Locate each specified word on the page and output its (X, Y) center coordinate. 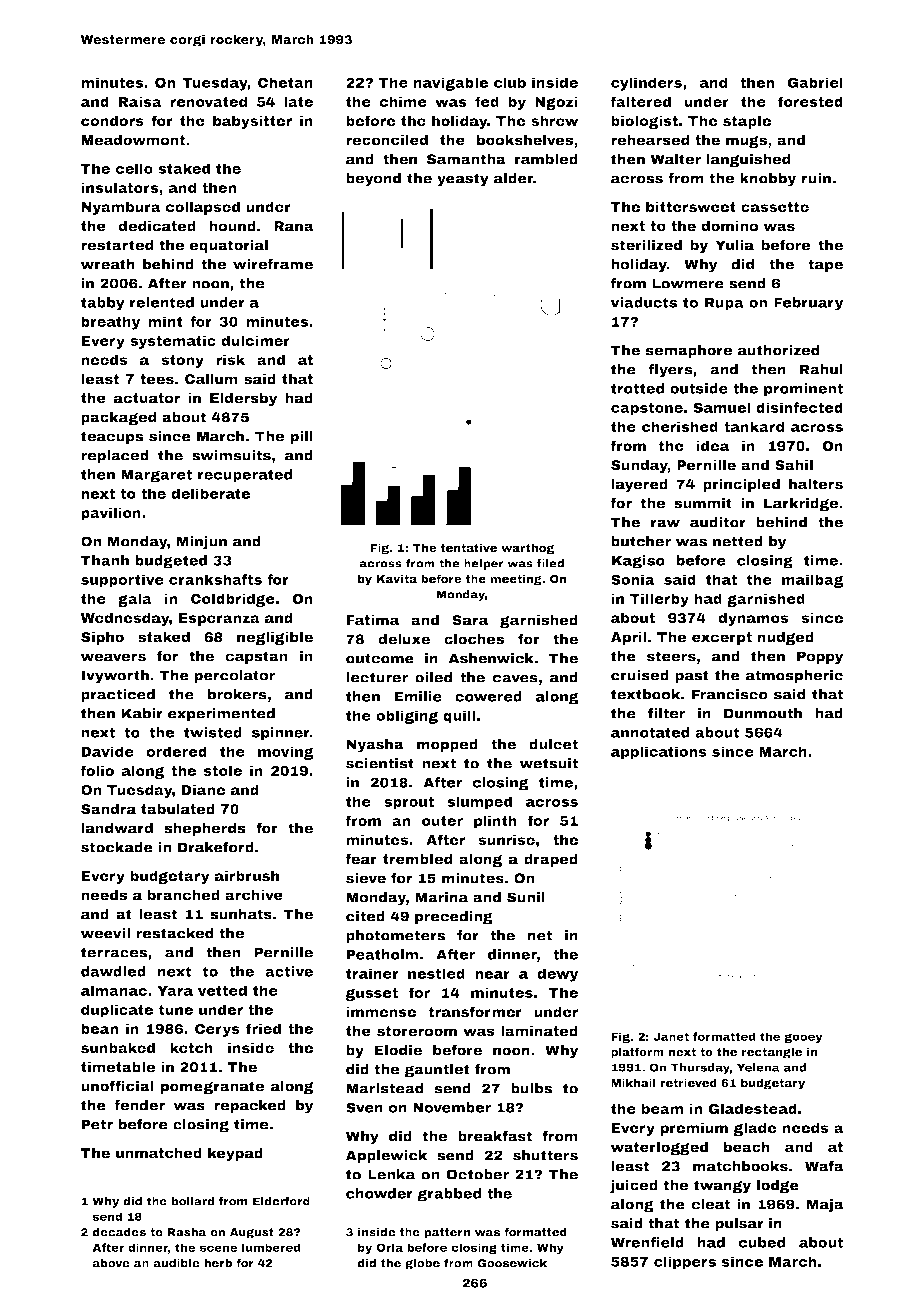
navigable (451, 84)
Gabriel (815, 82)
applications (659, 753)
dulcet (553, 744)
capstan (256, 657)
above (111, 1263)
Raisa (140, 101)
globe (422, 1264)
